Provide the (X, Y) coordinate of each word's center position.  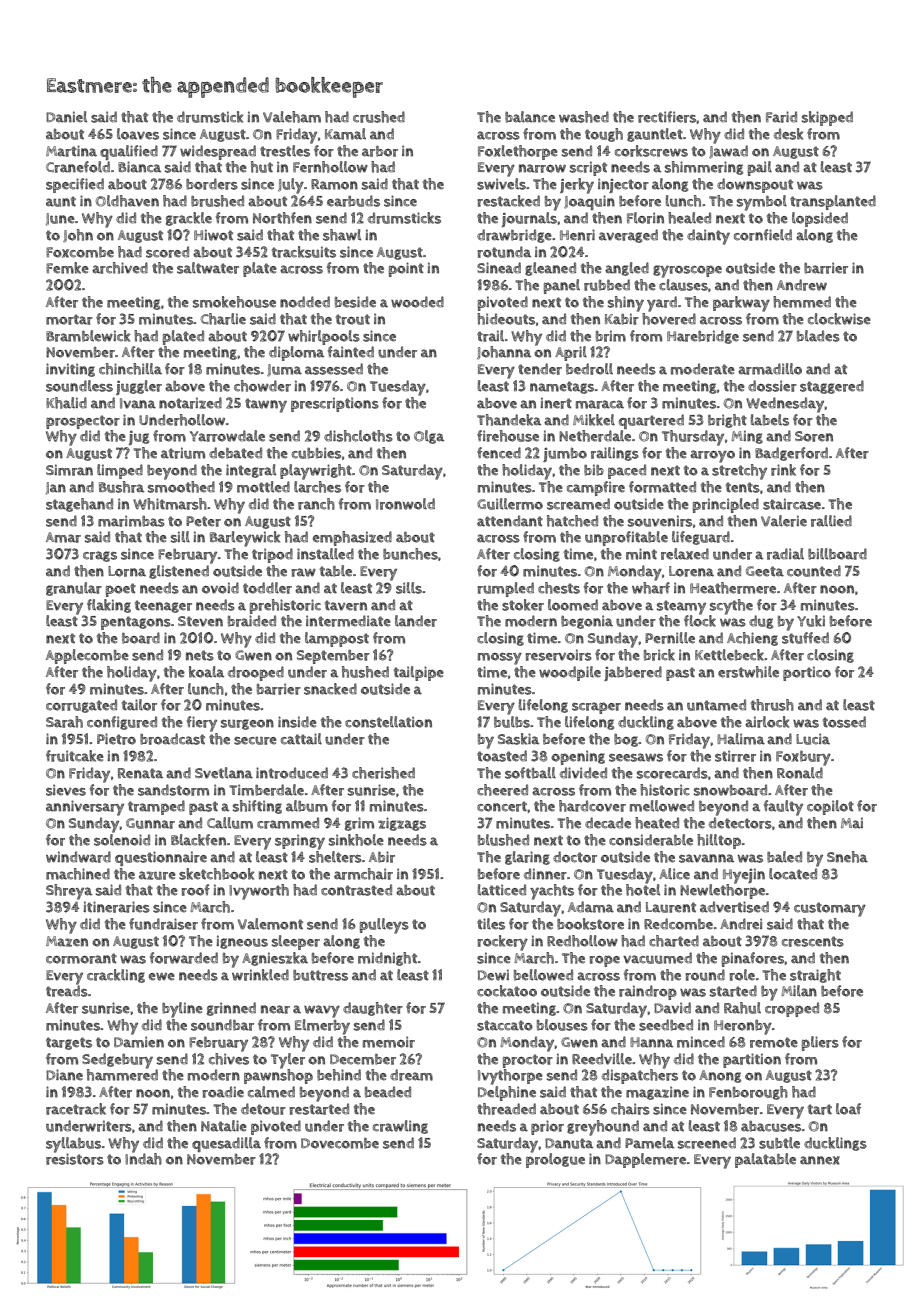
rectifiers (667, 117)
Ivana (138, 403)
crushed (379, 117)
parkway (741, 304)
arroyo (712, 456)
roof (195, 890)
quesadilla (226, 1144)
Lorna (127, 571)
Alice (674, 874)
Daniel (66, 117)
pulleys (384, 926)
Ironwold (405, 504)
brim (611, 336)
